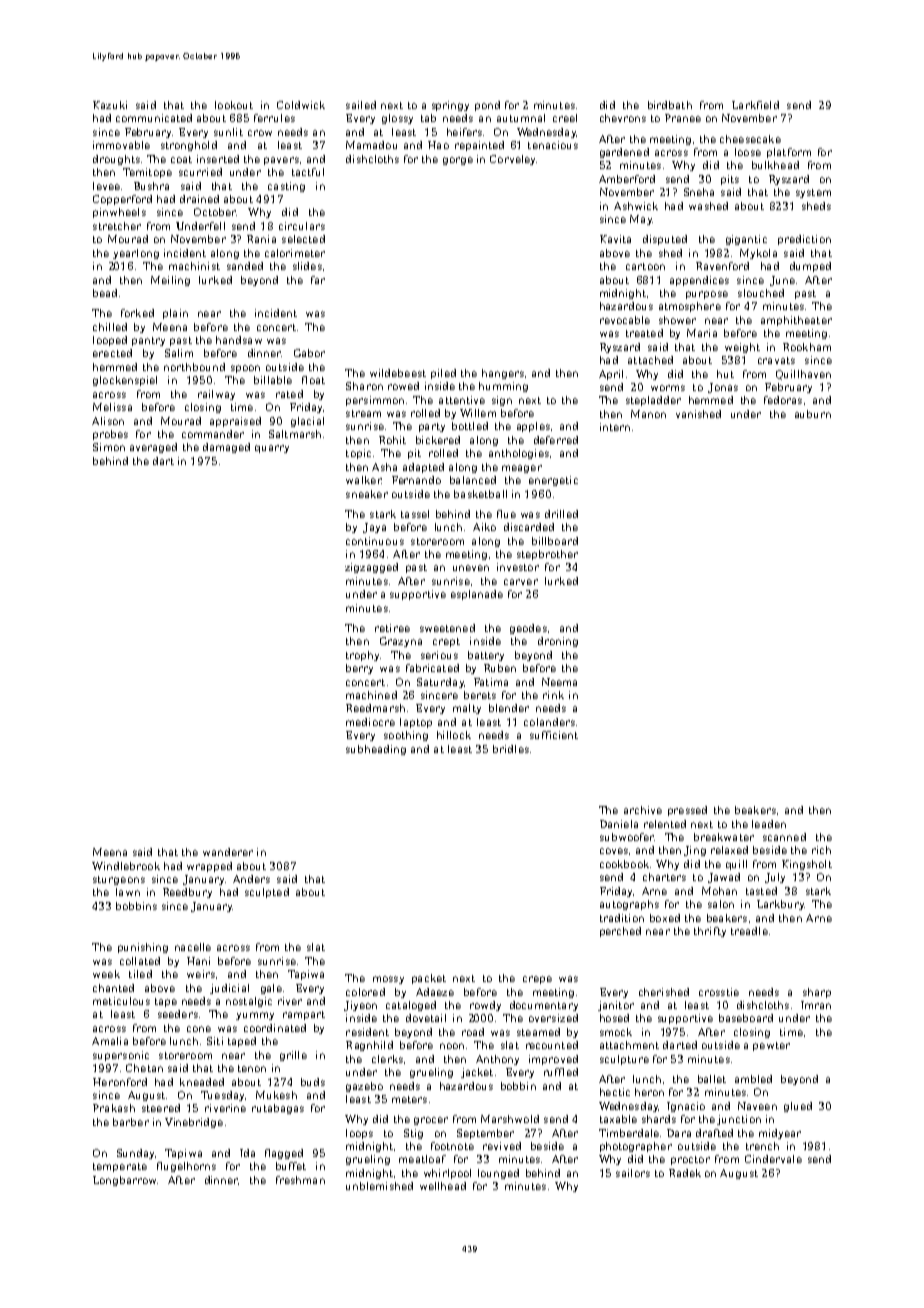 This screenshot has height=1308, width=924. I want to click on cookbook, so click(624, 864).
